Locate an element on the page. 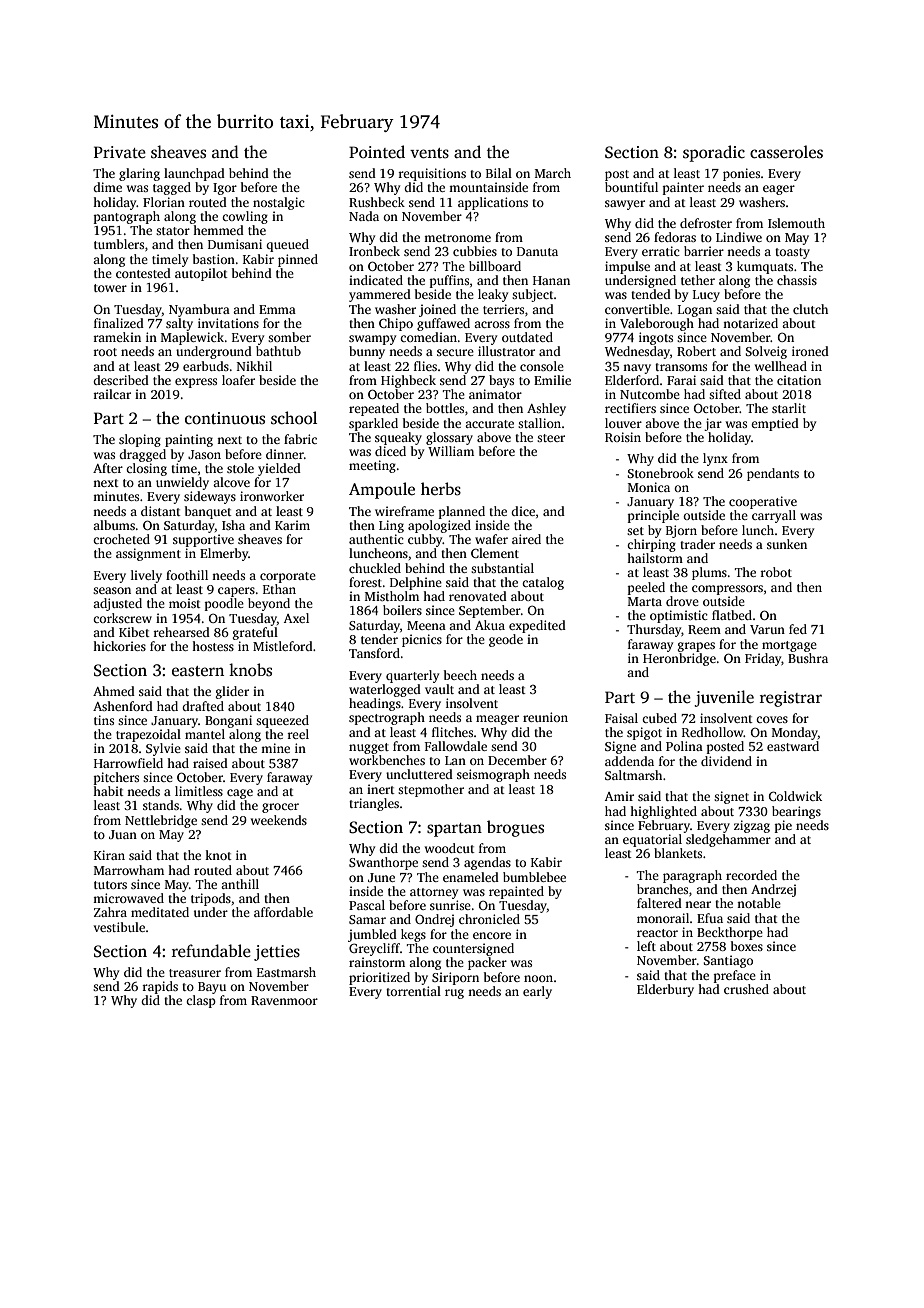 The height and width of the image is (1308, 924). casseroles is located at coordinates (786, 152).
